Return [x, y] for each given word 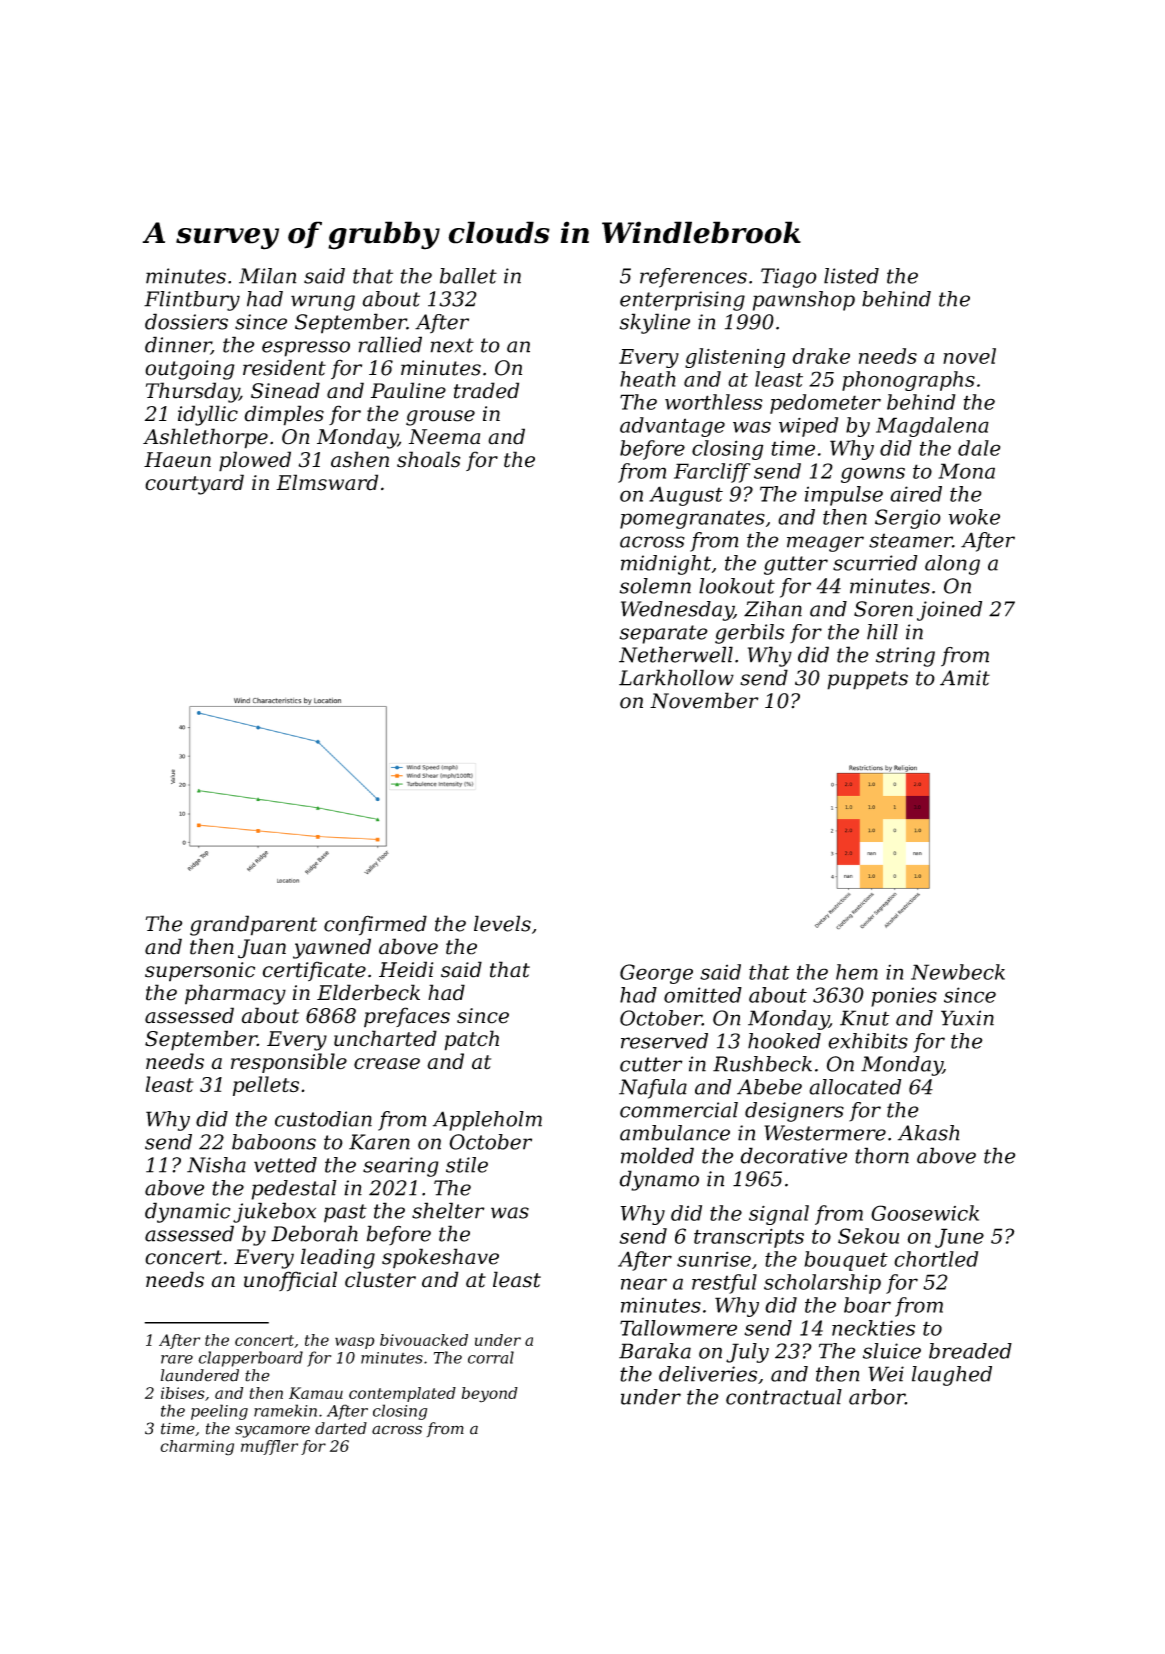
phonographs [908, 381]
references [693, 278]
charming [197, 1448]
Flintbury [192, 301]
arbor [877, 1397]
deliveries [708, 1374]
